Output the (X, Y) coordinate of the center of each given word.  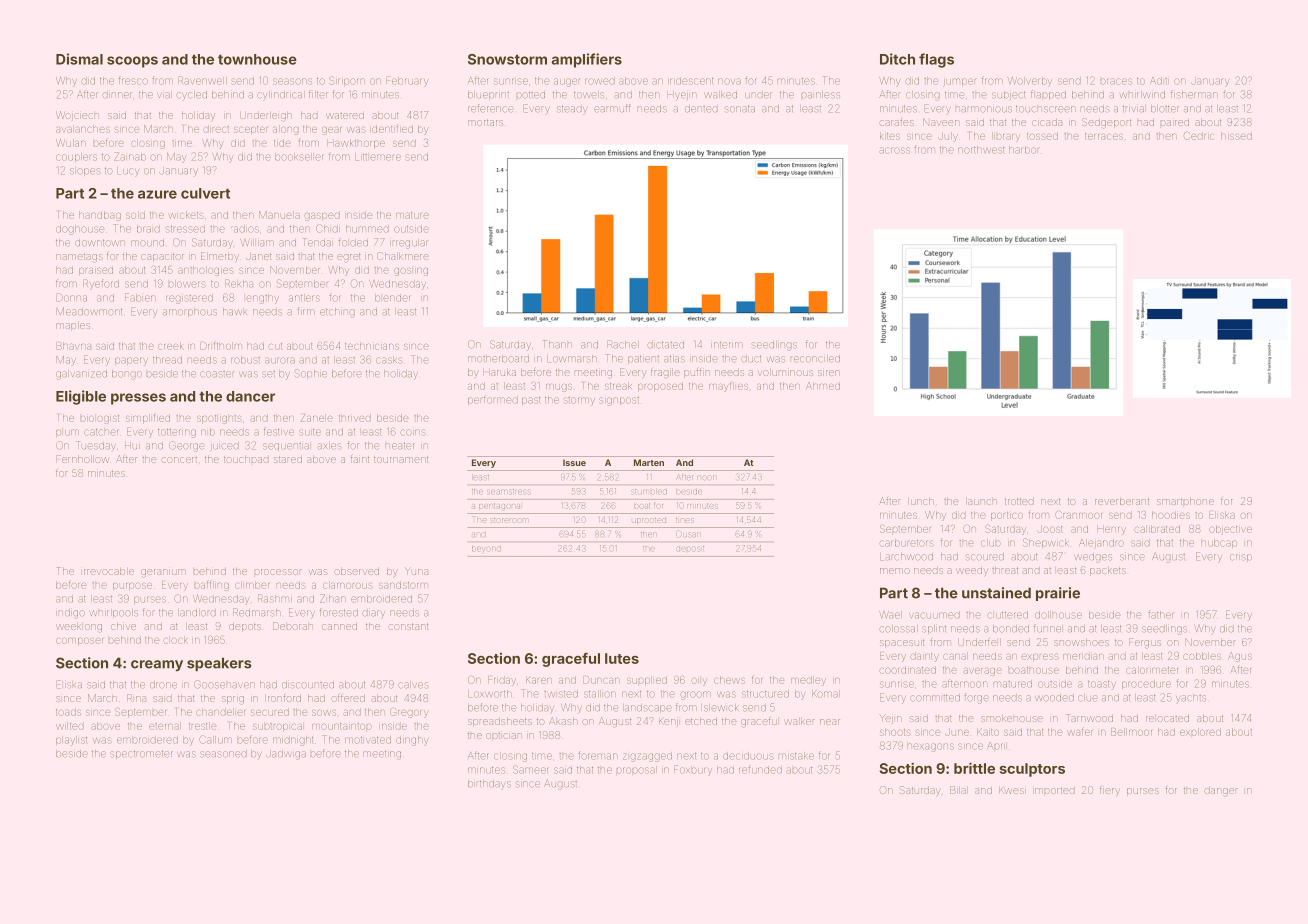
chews (729, 680)
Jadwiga (286, 755)
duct (751, 358)
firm (306, 311)
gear (332, 131)
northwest (981, 150)
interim (727, 344)
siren (829, 373)
